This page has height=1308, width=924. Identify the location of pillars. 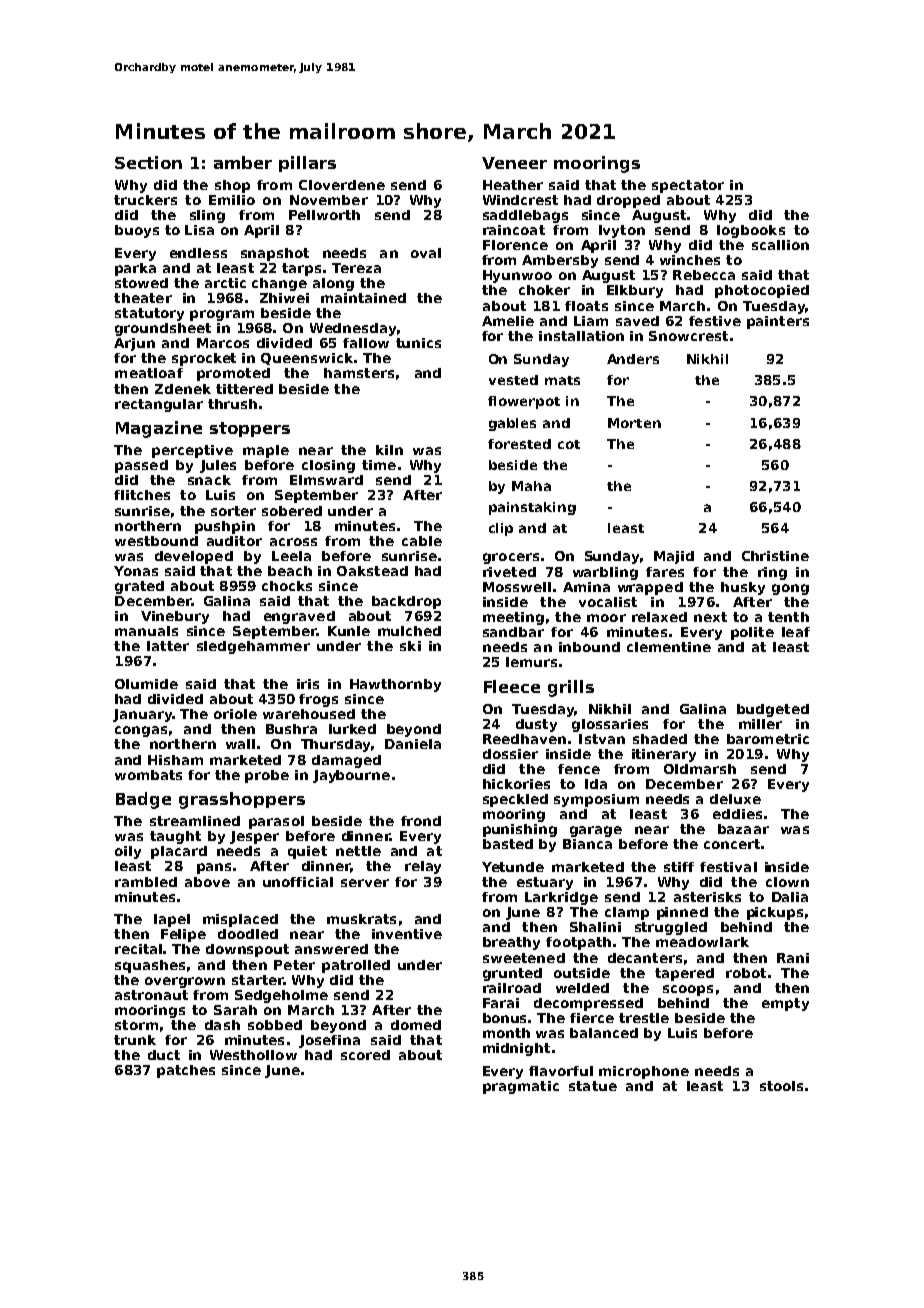
(307, 164).
